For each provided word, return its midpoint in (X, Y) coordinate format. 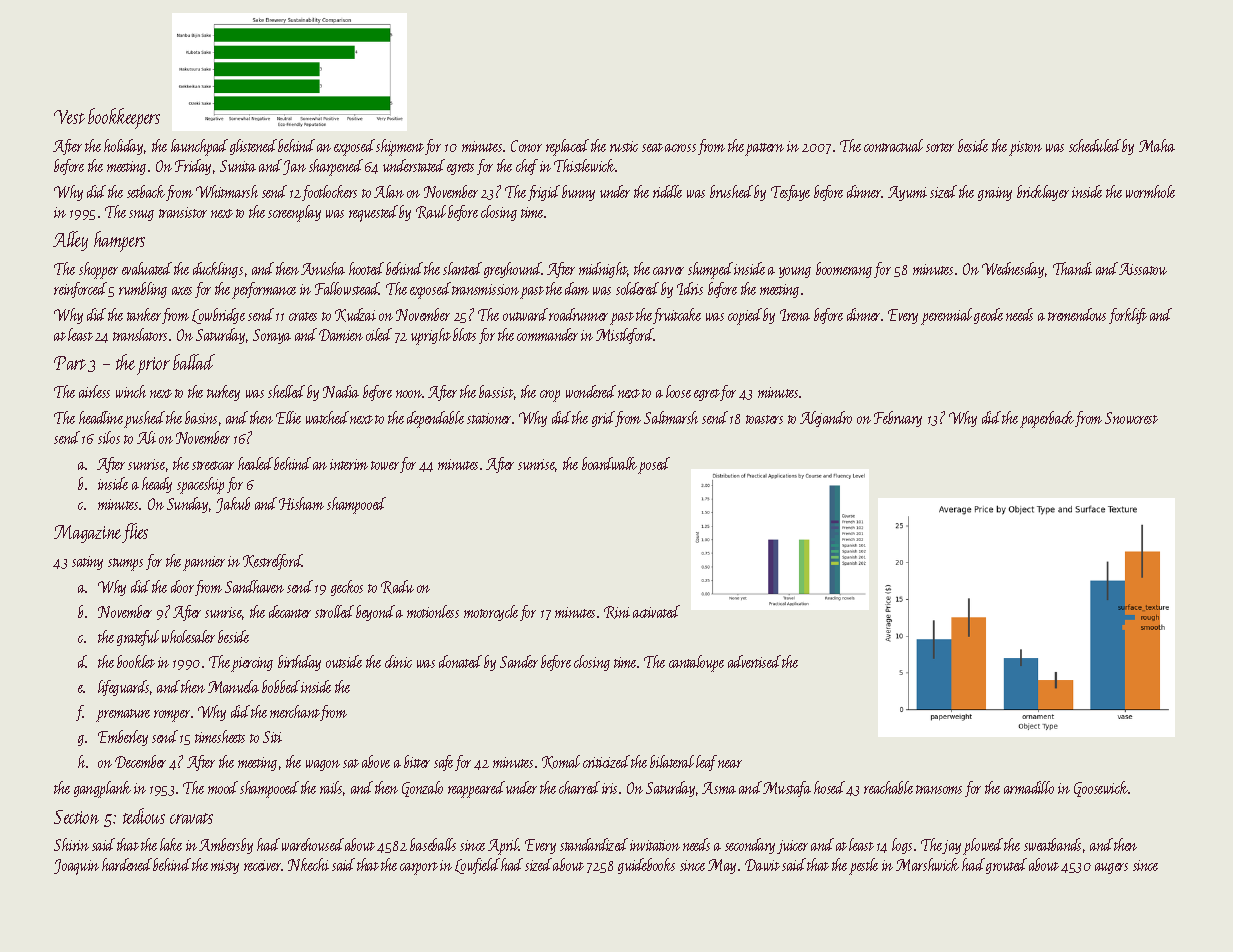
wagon (323, 765)
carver (668, 271)
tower (385, 465)
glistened (253, 147)
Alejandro (826, 419)
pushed (144, 419)
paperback (1047, 419)
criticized (606, 761)
